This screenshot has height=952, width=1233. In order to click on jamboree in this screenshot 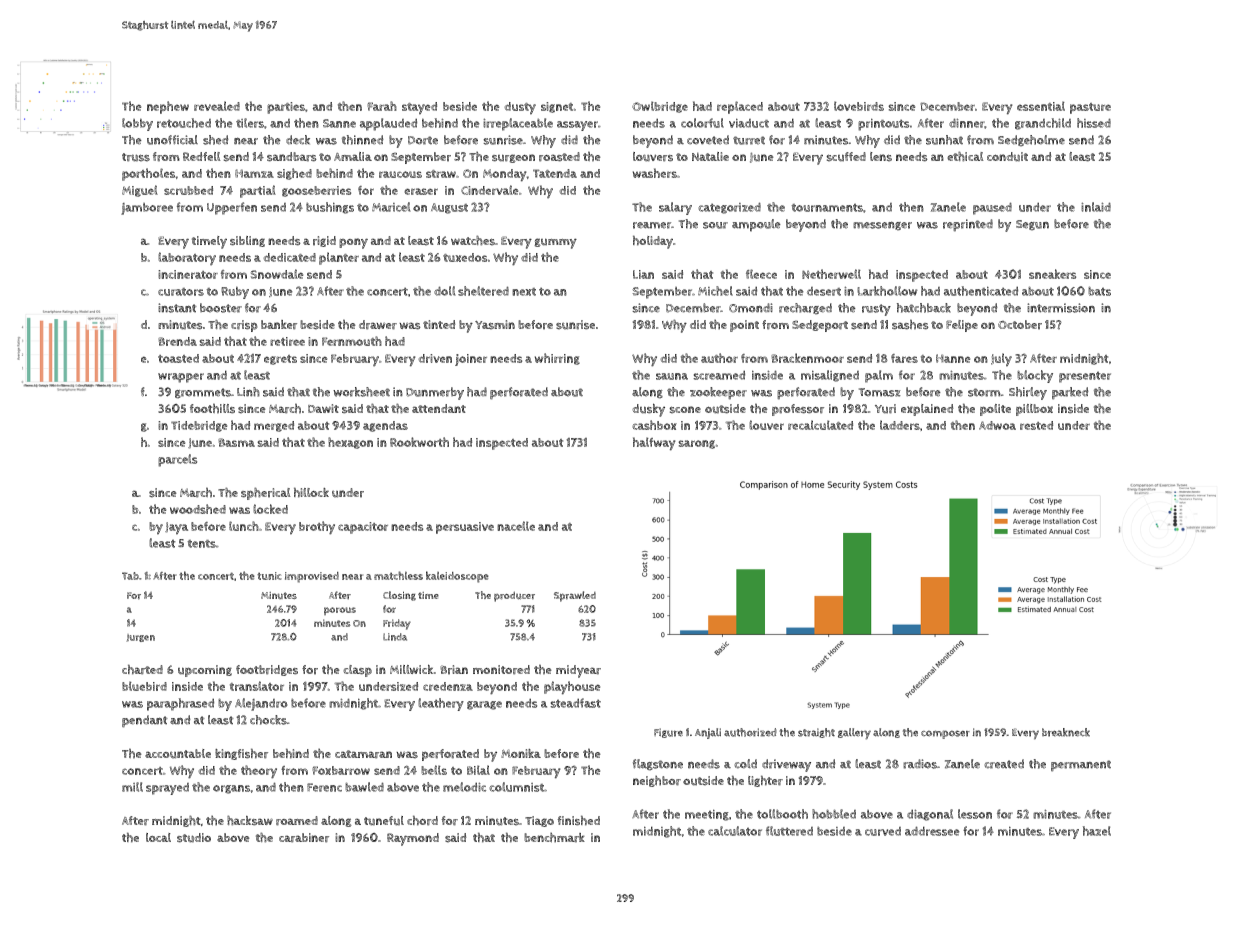, I will do `click(147, 209)`.
